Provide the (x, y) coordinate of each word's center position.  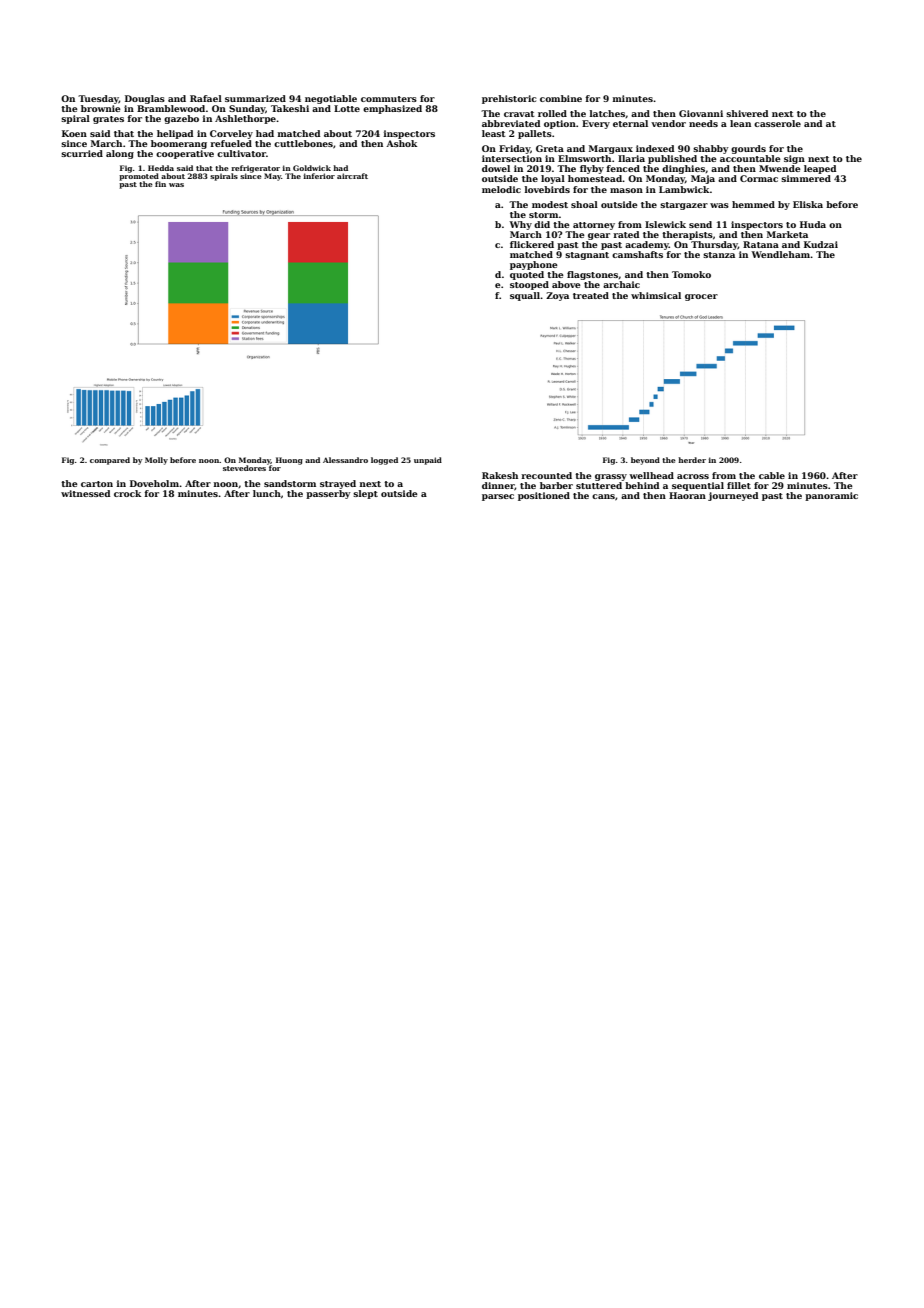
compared (110, 461)
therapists (687, 235)
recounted (546, 475)
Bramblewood (171, 108)
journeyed (733, 496)
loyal (553, 179)
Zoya (557, 296)
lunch (267, 493)
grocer (701, 297)
